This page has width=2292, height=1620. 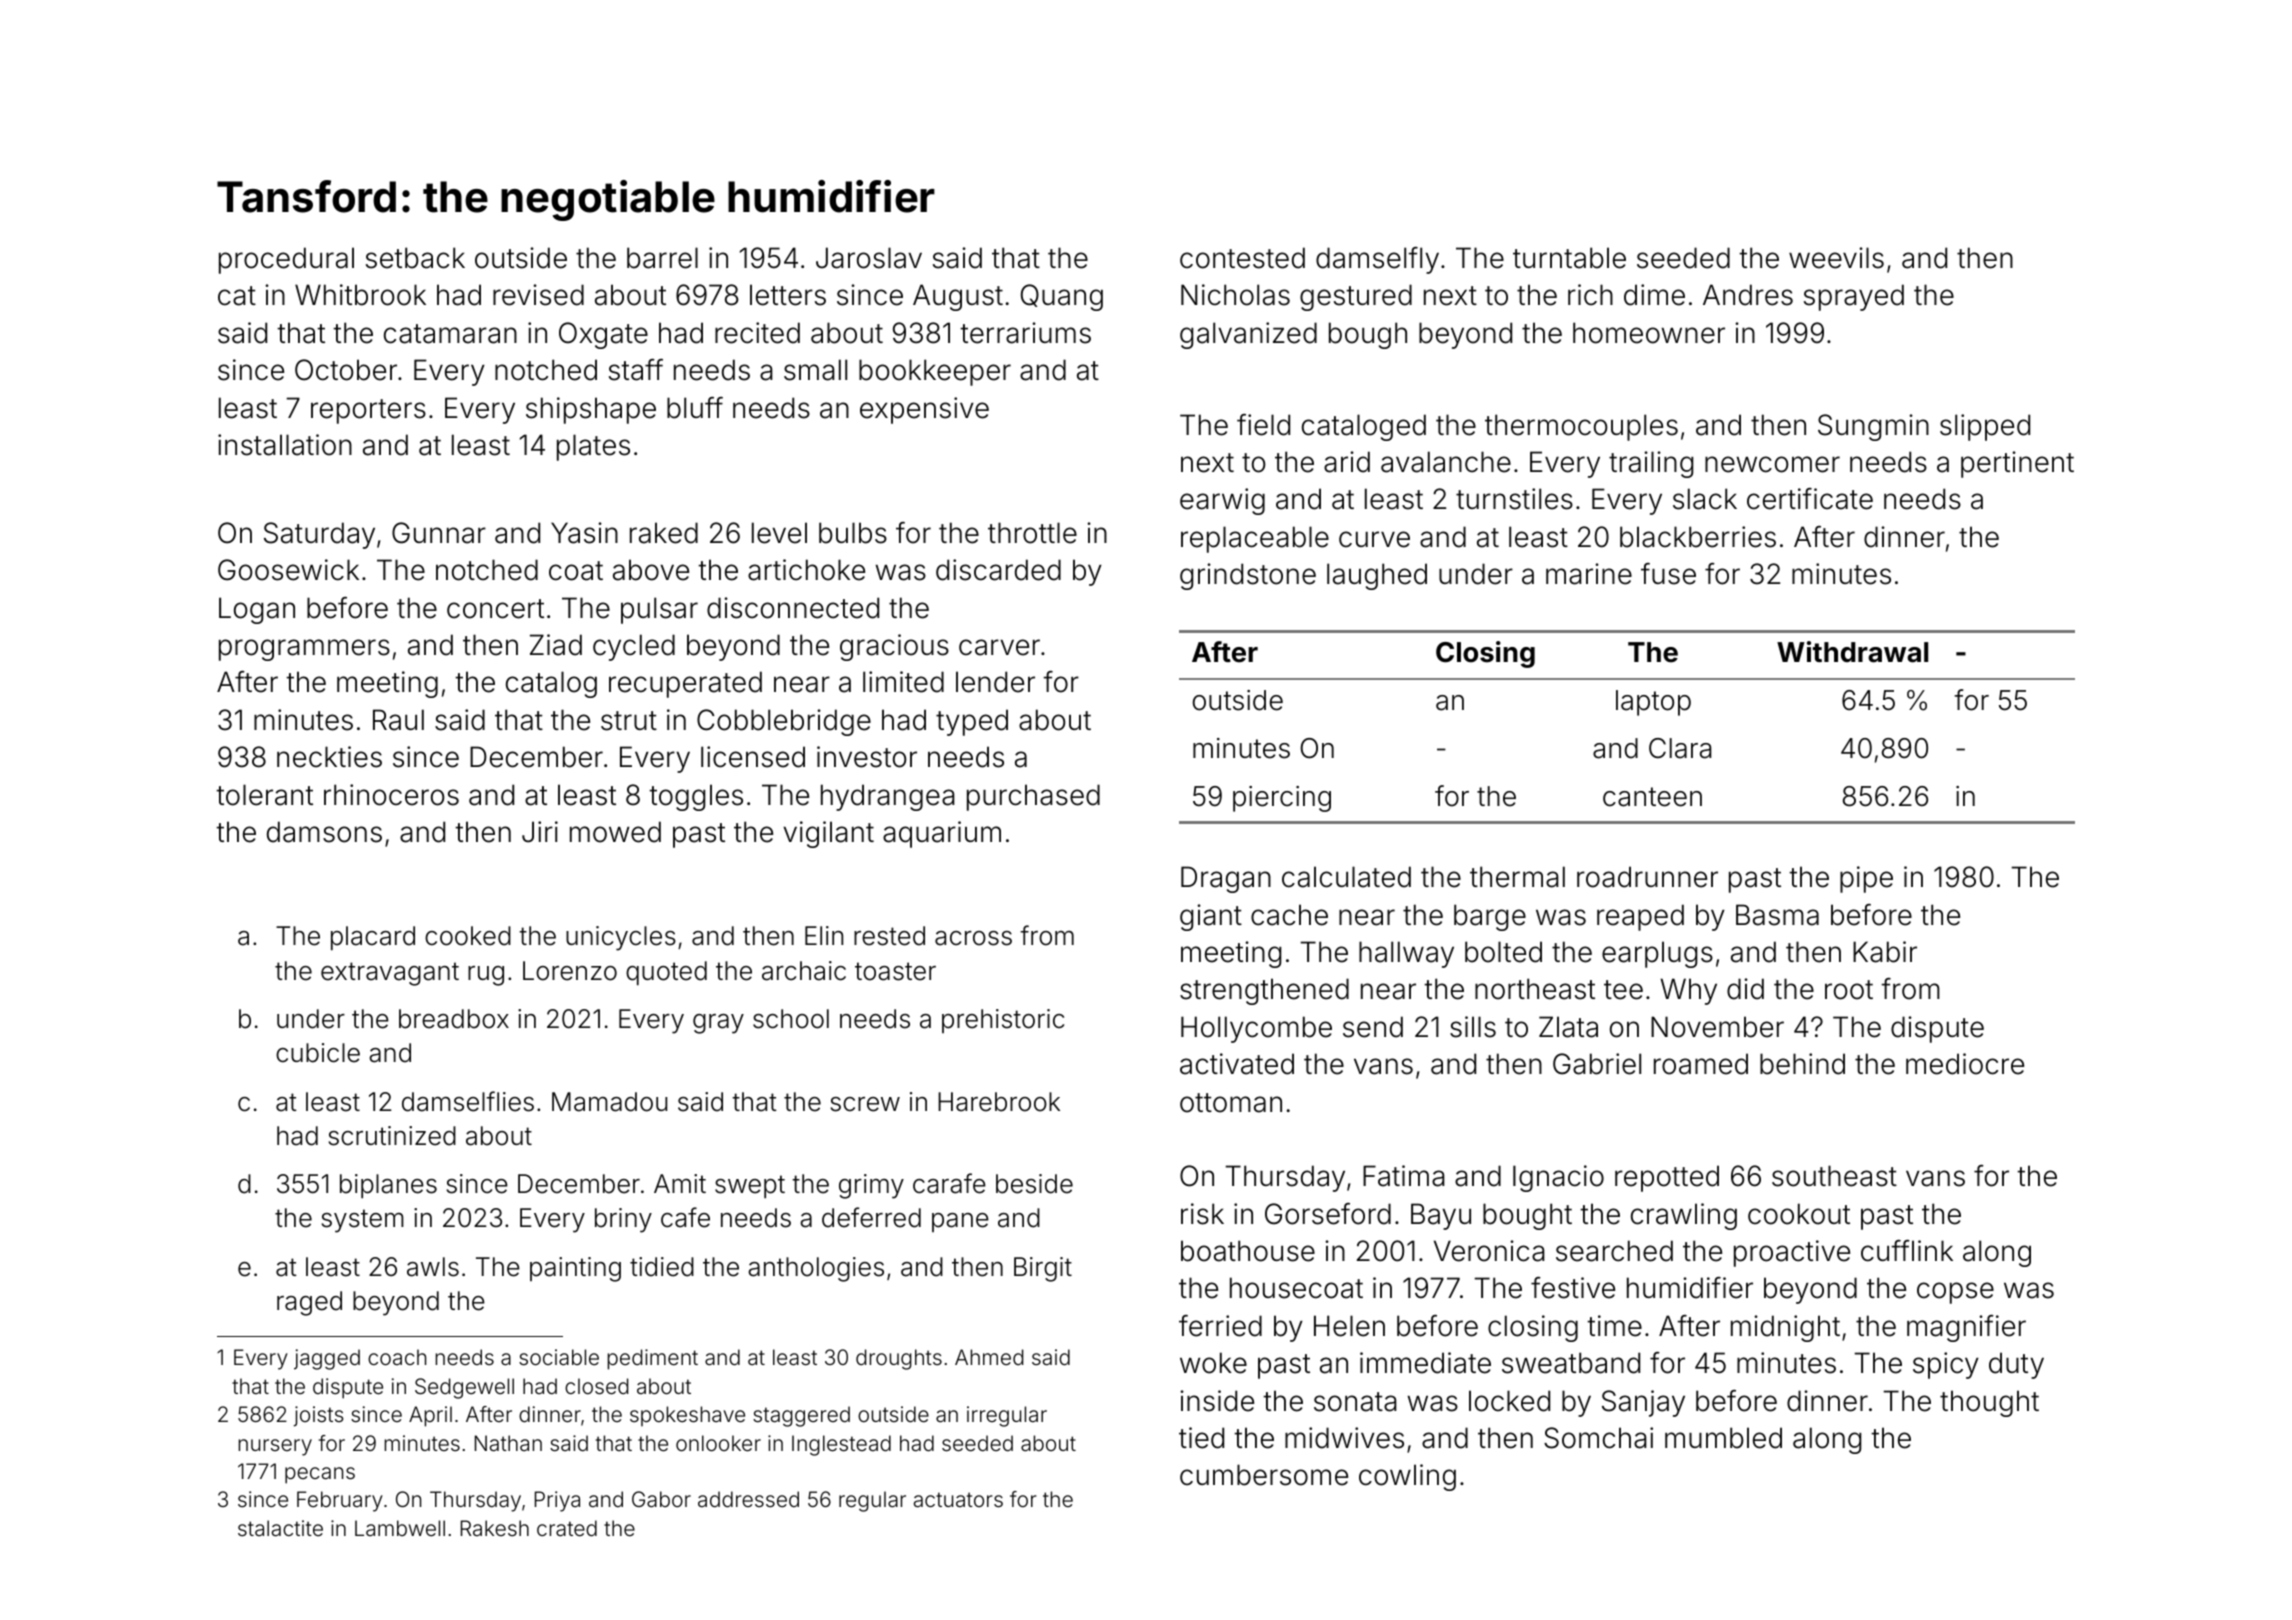 What do you see at coordinates (2016, 1365) in the page?
I see `duty` at bounding box center [2016, 1365].
